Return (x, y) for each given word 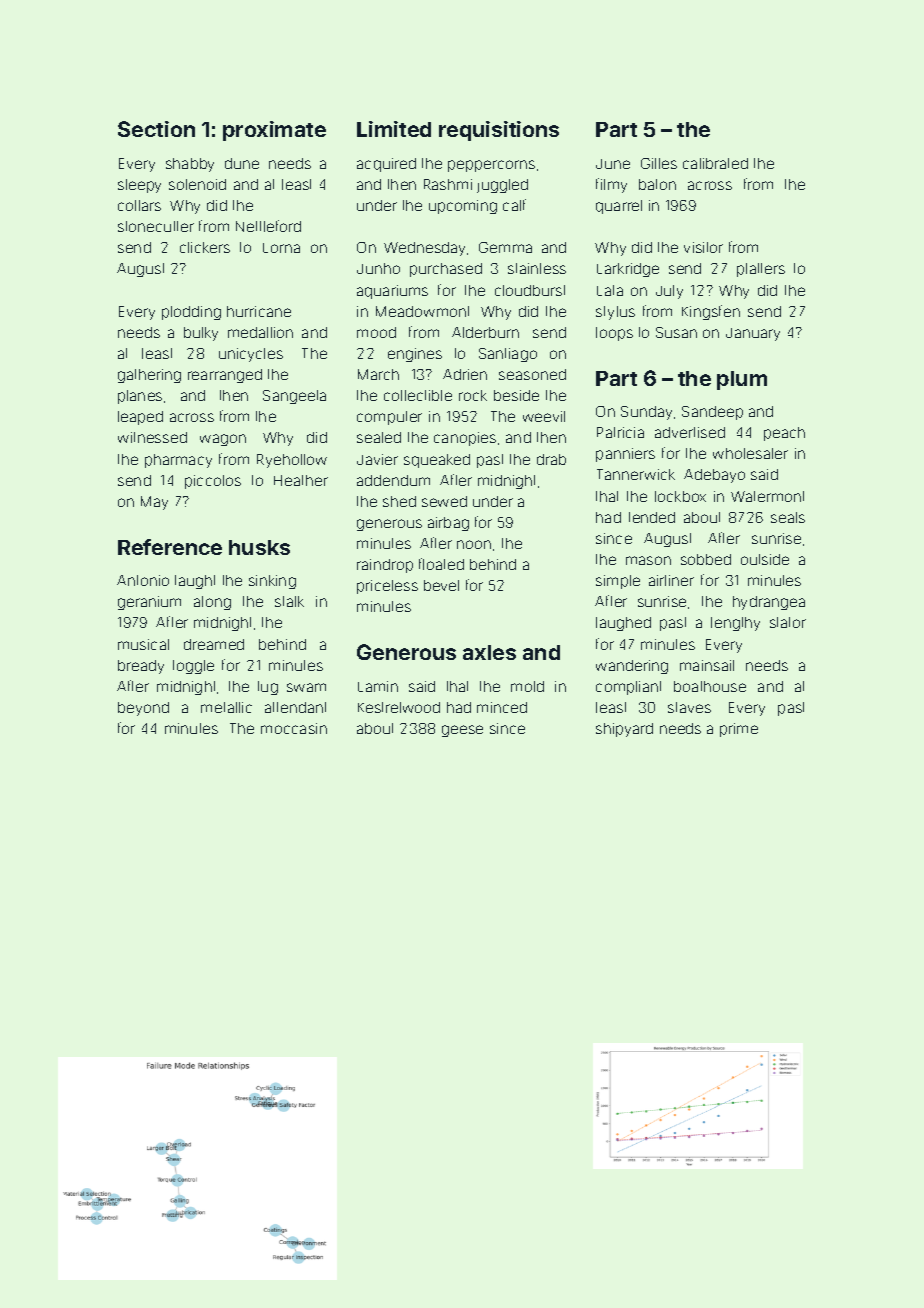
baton (657, 184)
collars (139, 205)
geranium (149, 603)
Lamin (378, 686)
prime (739, 730)
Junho (378, 268)
